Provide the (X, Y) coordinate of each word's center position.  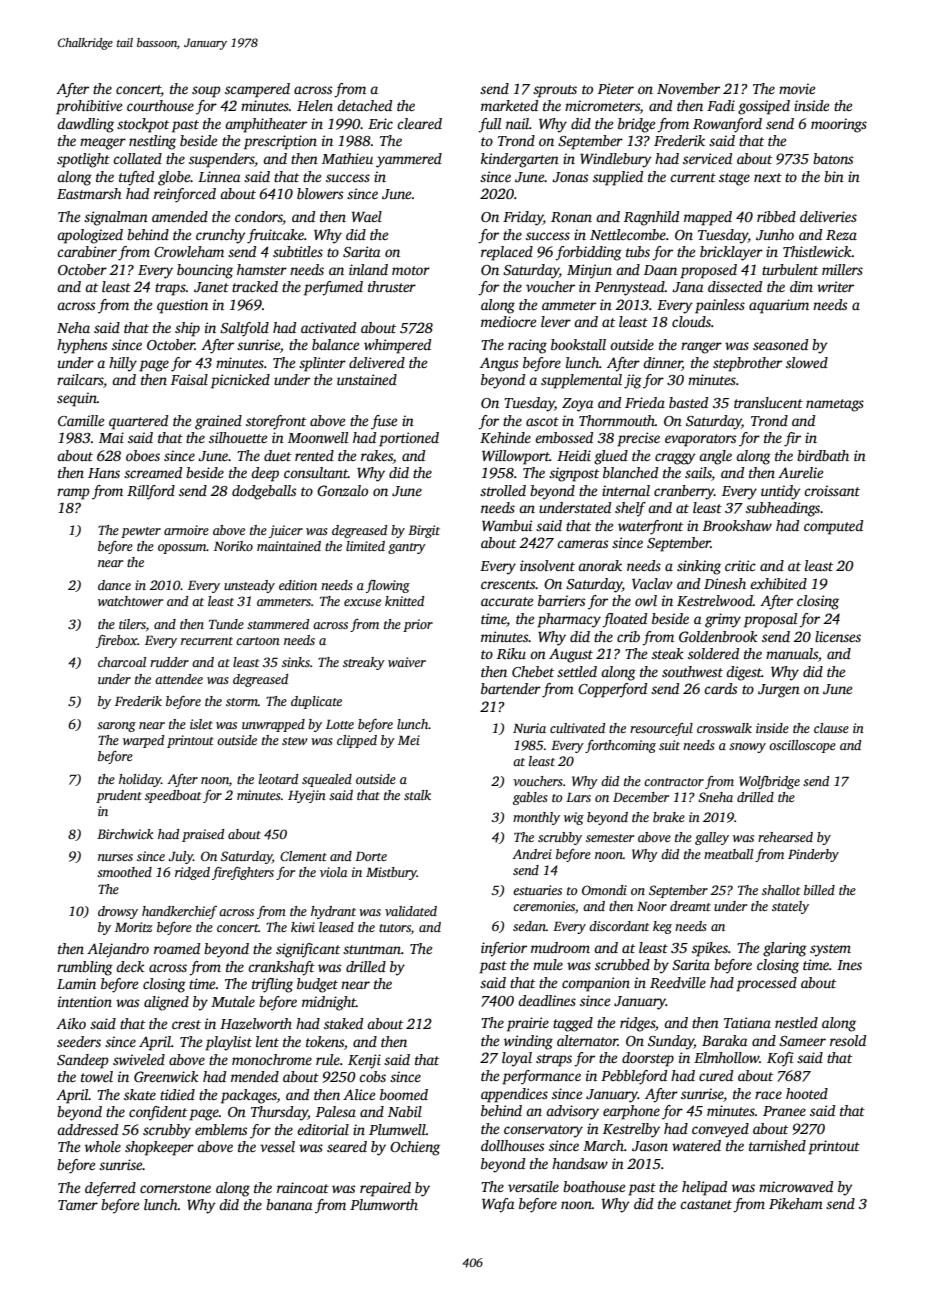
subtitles (298, 251)
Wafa (498, 1205)
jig (633, 381)
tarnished (777, 1145)
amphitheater (266, 125)
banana (289, 1204)
